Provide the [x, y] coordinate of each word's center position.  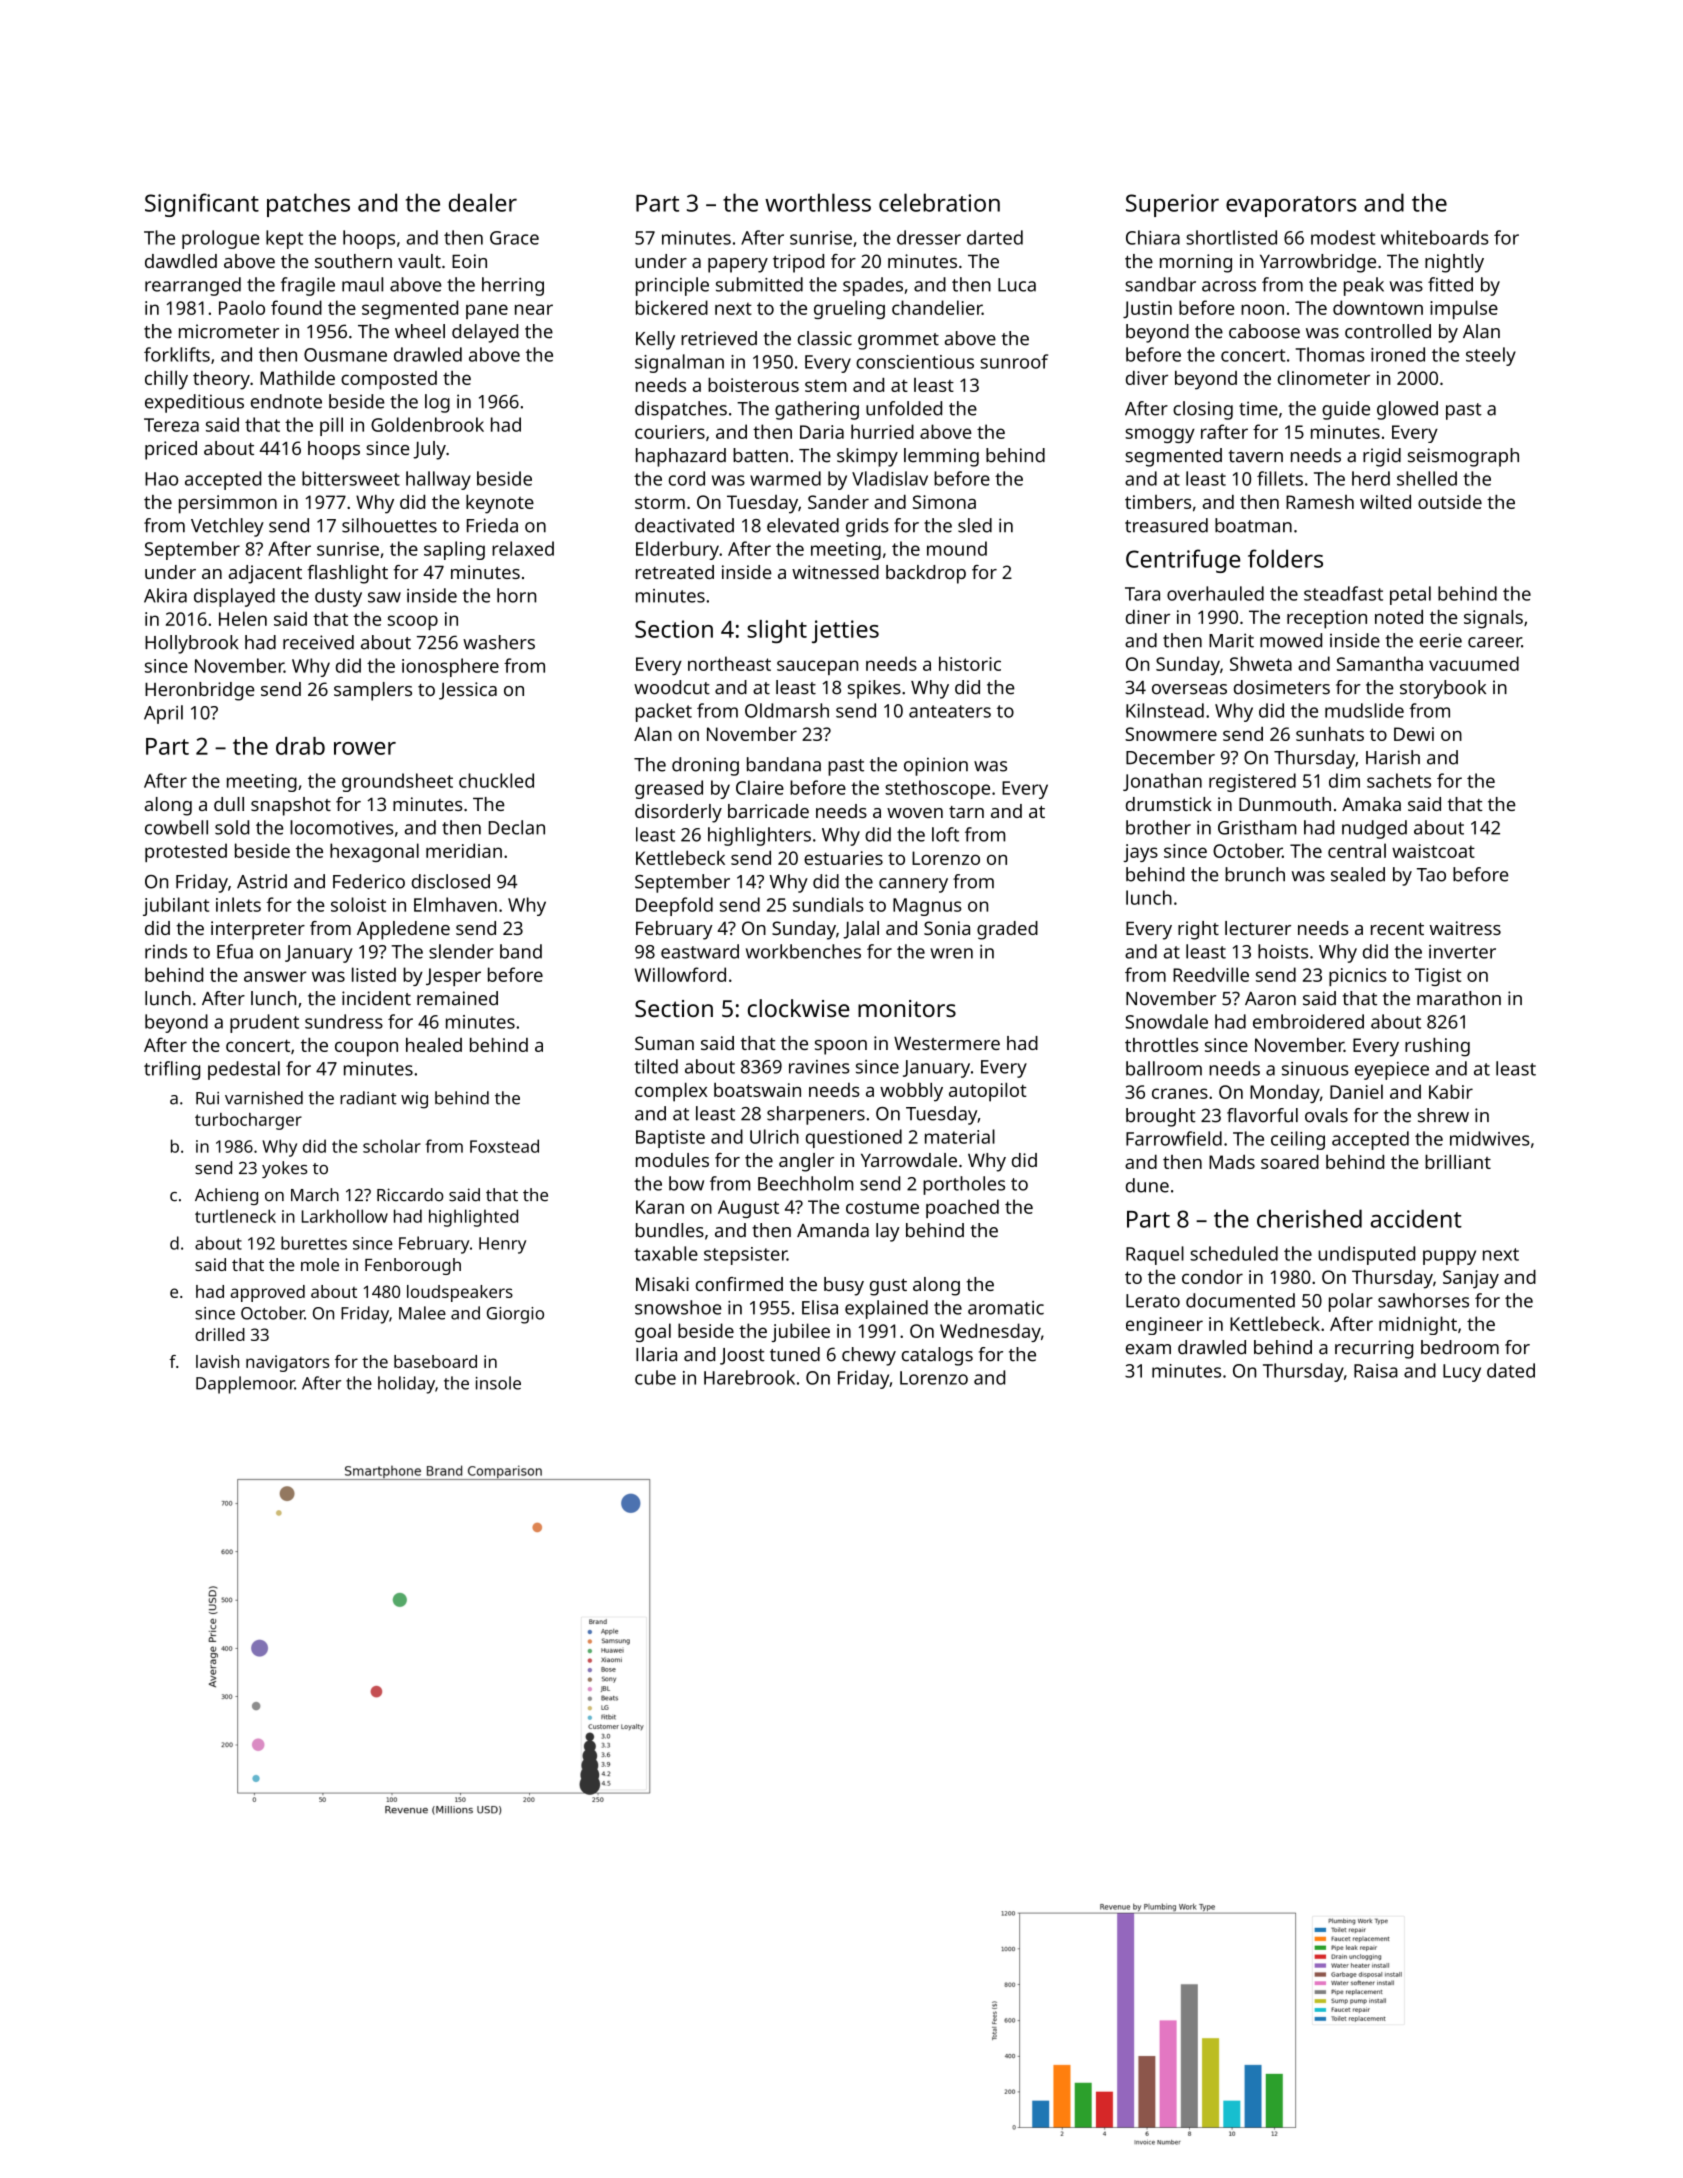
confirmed [739, 1284]
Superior [1172, 205]
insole [498, 1383]
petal [1410, 595]
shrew [1443, 1115]
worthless [818, 202]
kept [284, 239]
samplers [373, 691]
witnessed [835, 572]
